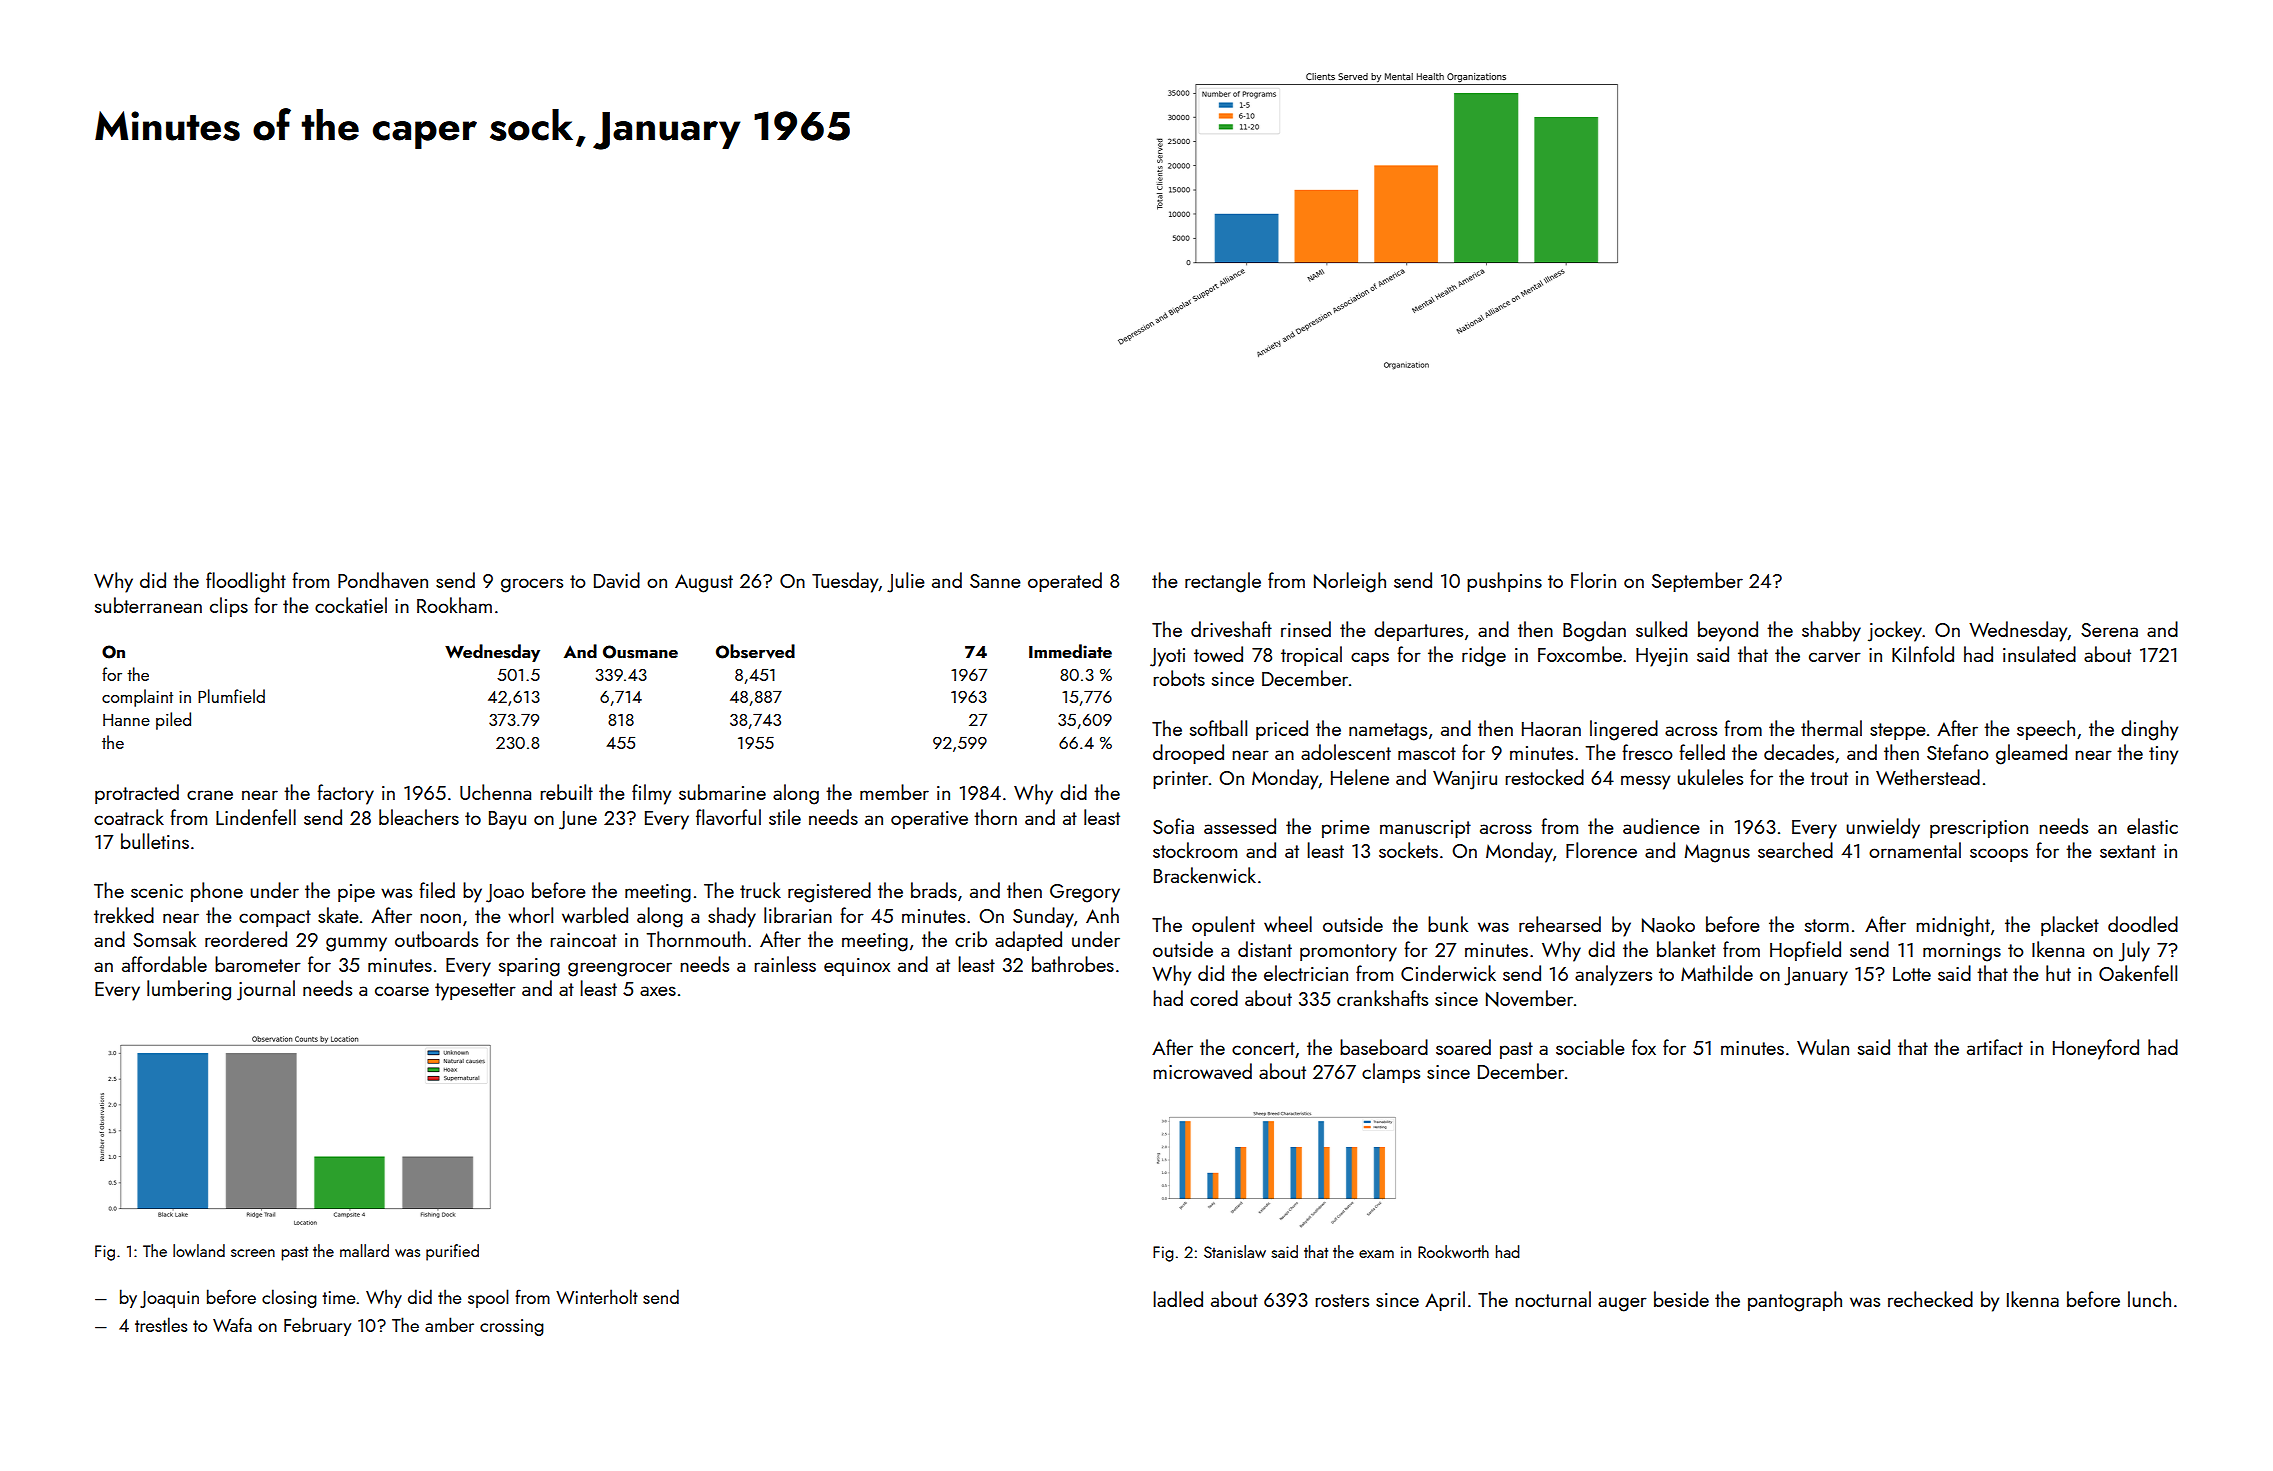  I want to click on pantograph, so click(1795, 1301).
